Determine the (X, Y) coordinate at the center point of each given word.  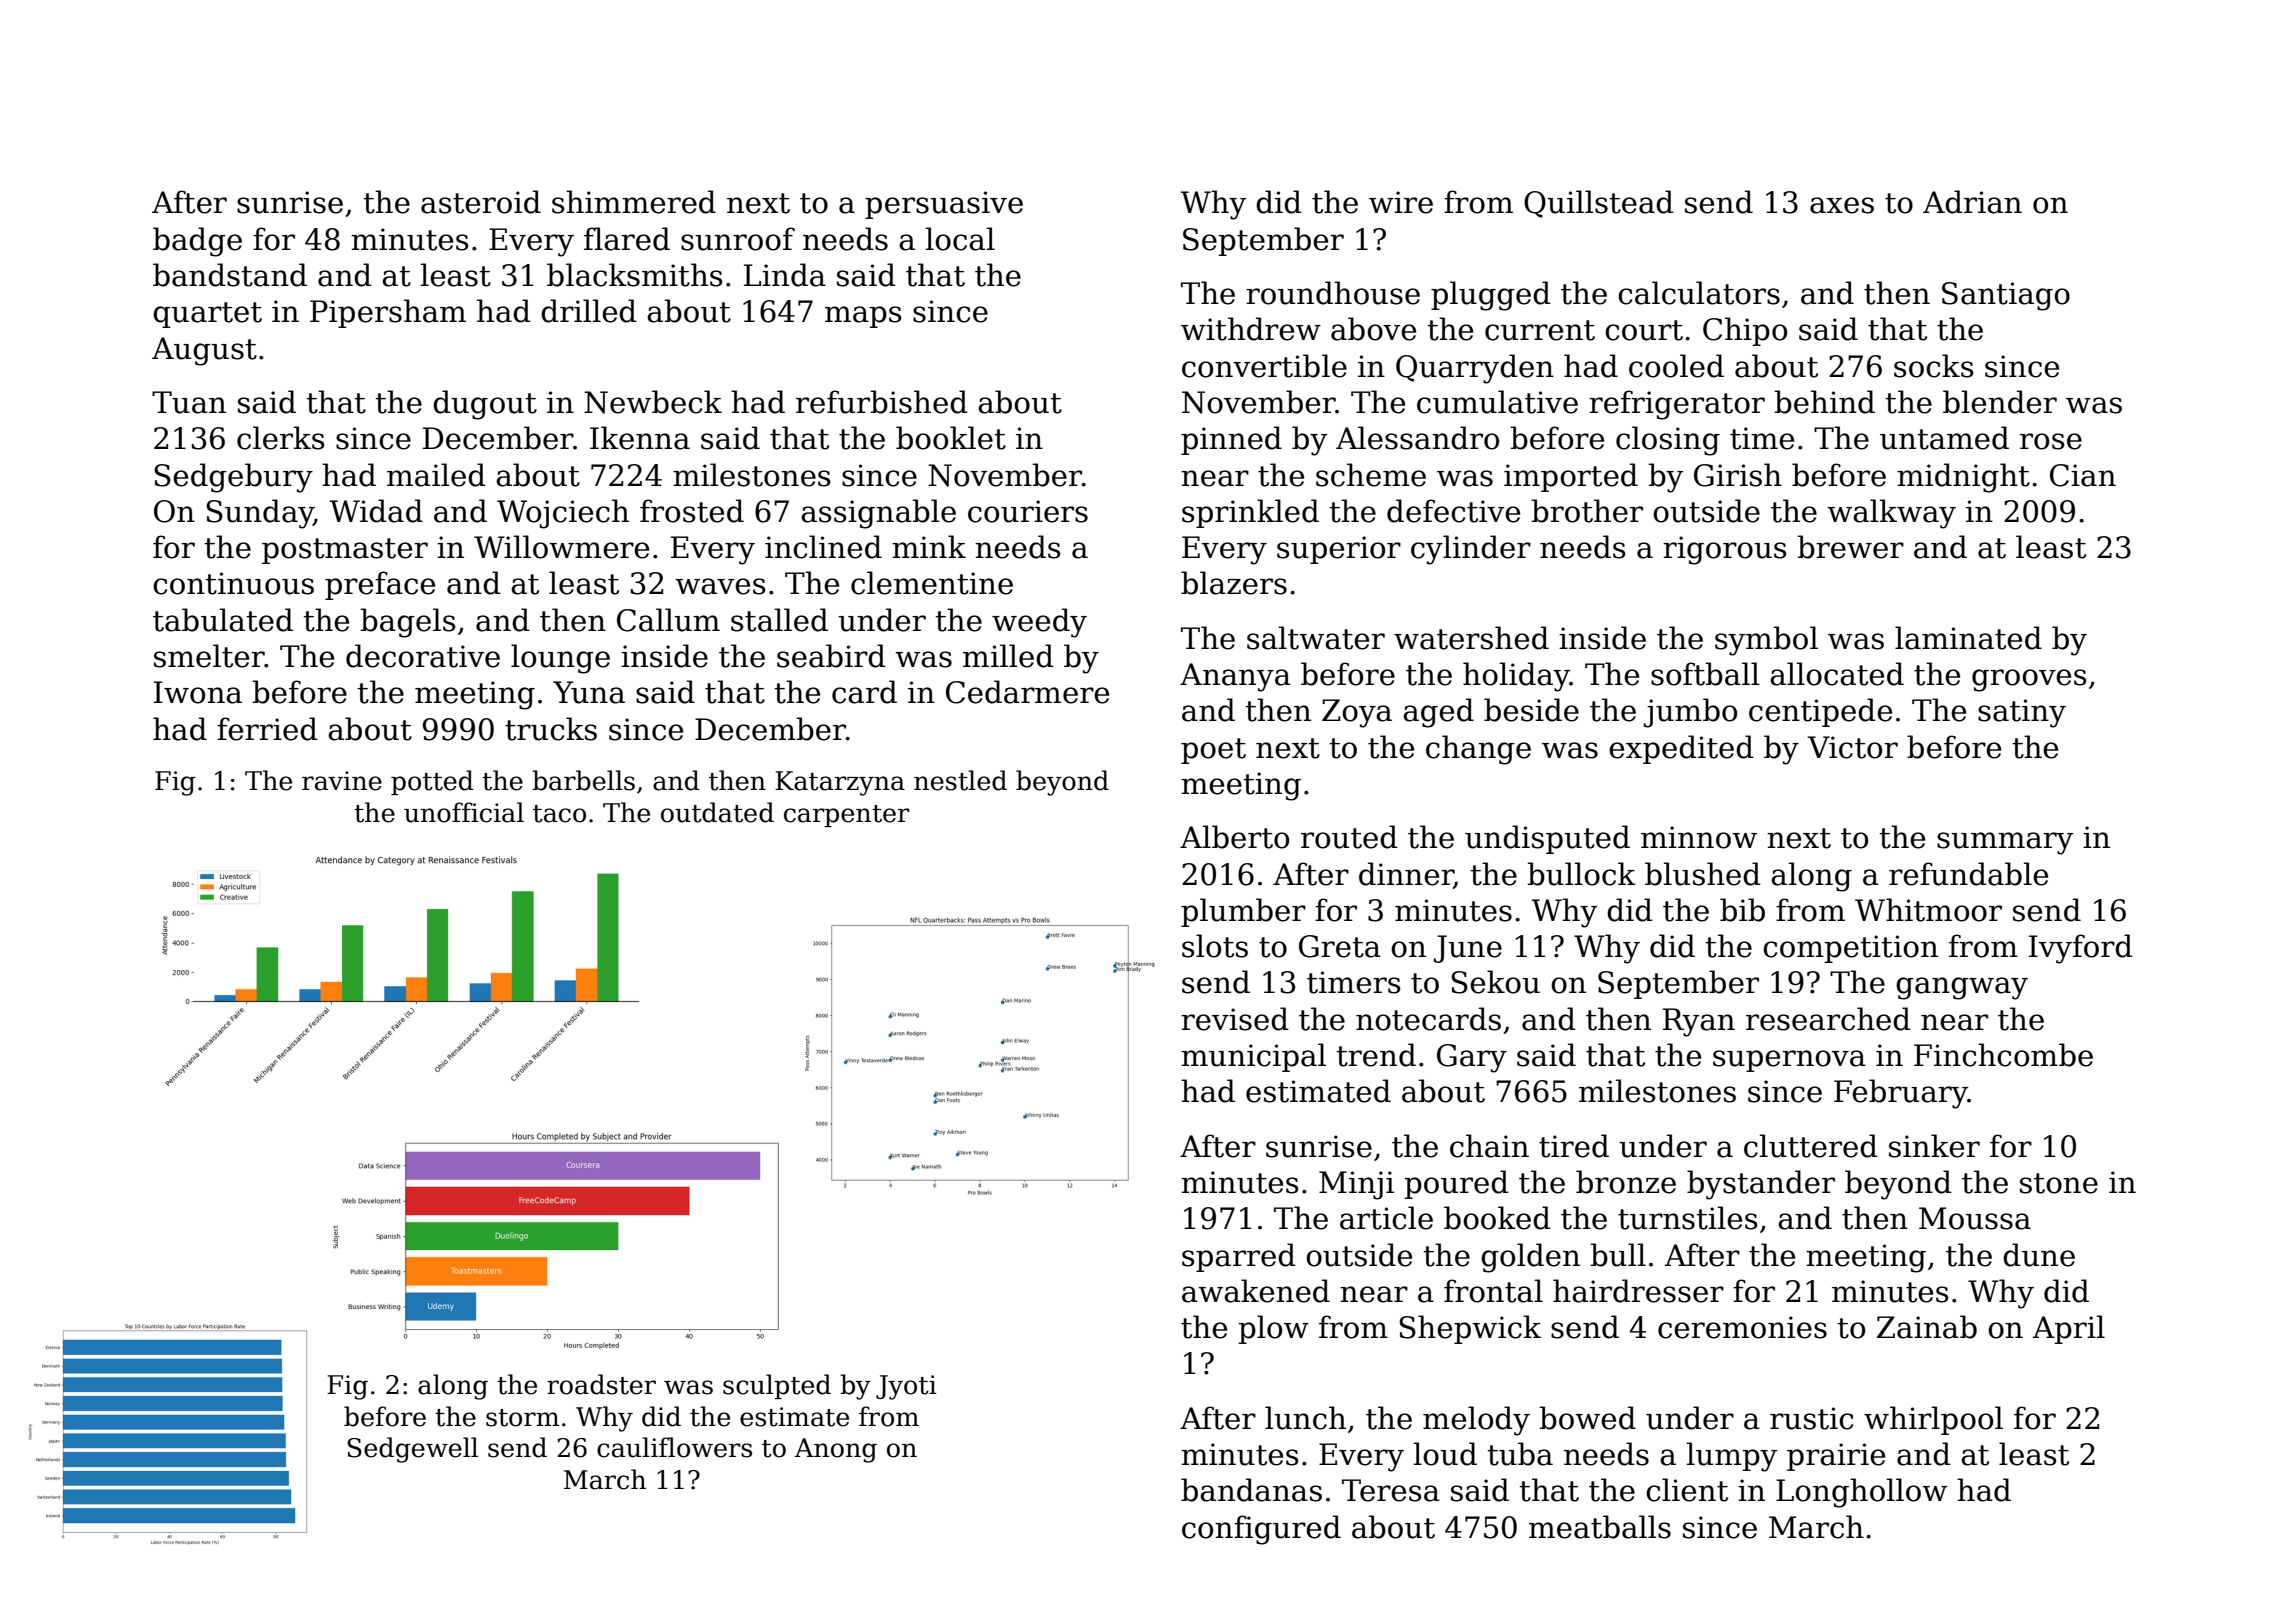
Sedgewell (412, 1450)
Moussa (1975, 1218)
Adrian (1972, 202)
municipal (1253, 1057)
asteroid (481, 202)
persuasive (944, 205)
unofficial (464, 812)
